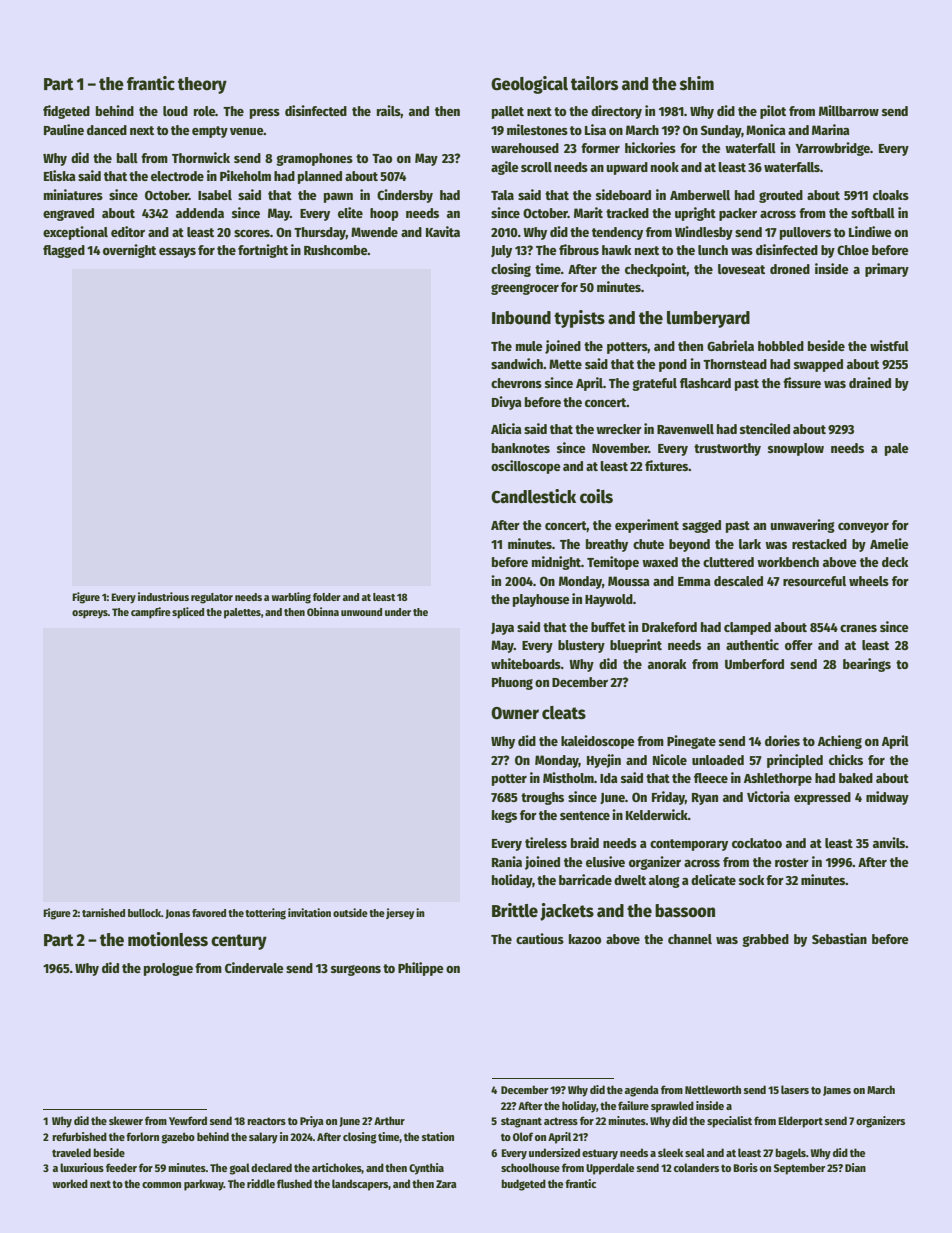  Describe the element at coordinates (90, 614) in the screenshot. I see `ospreys` at that location.
